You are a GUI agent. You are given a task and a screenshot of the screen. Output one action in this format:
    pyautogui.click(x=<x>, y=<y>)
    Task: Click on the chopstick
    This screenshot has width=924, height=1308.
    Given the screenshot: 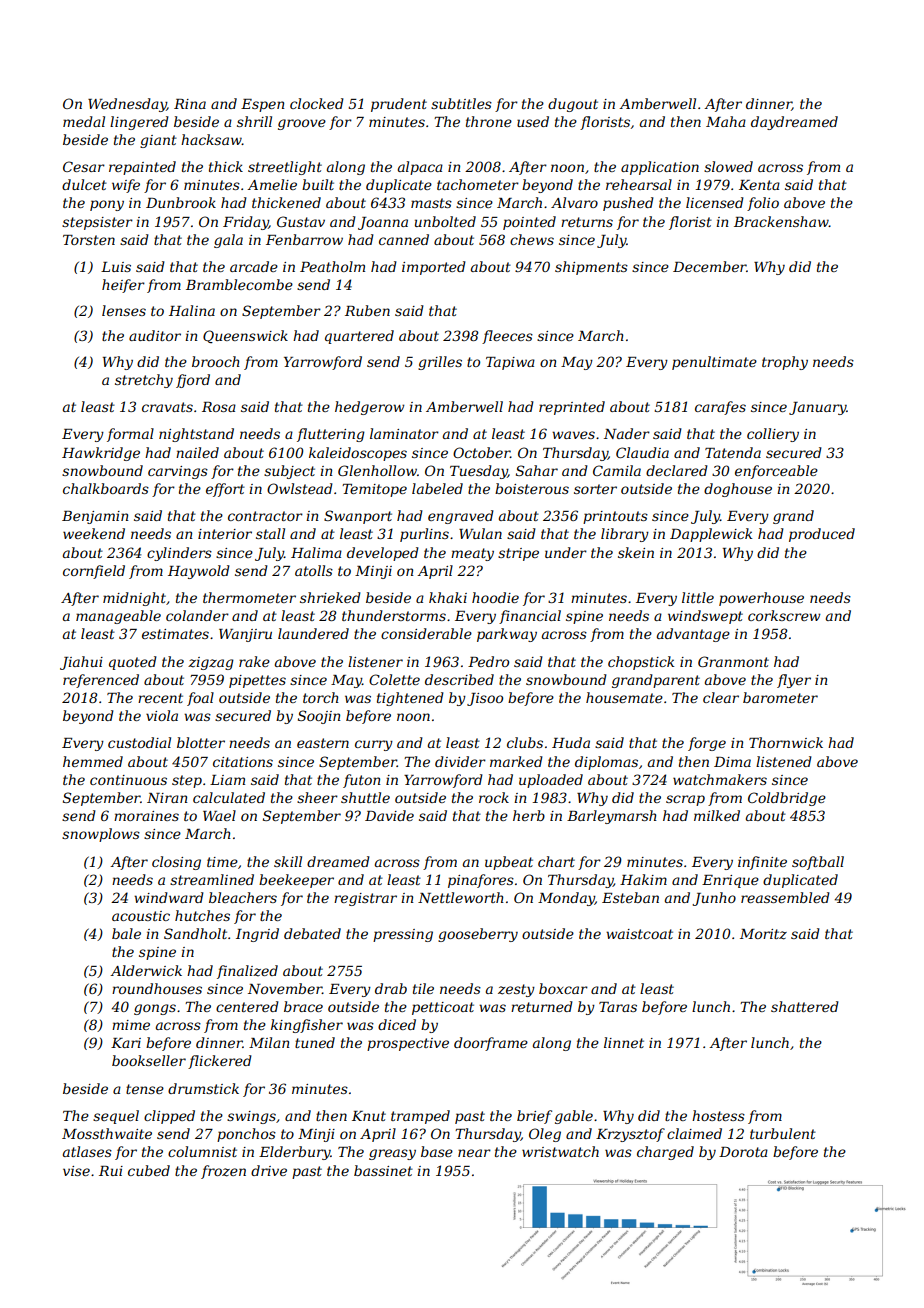 What is the action you would take?
    pyautogui.click(x=641, y=663)
